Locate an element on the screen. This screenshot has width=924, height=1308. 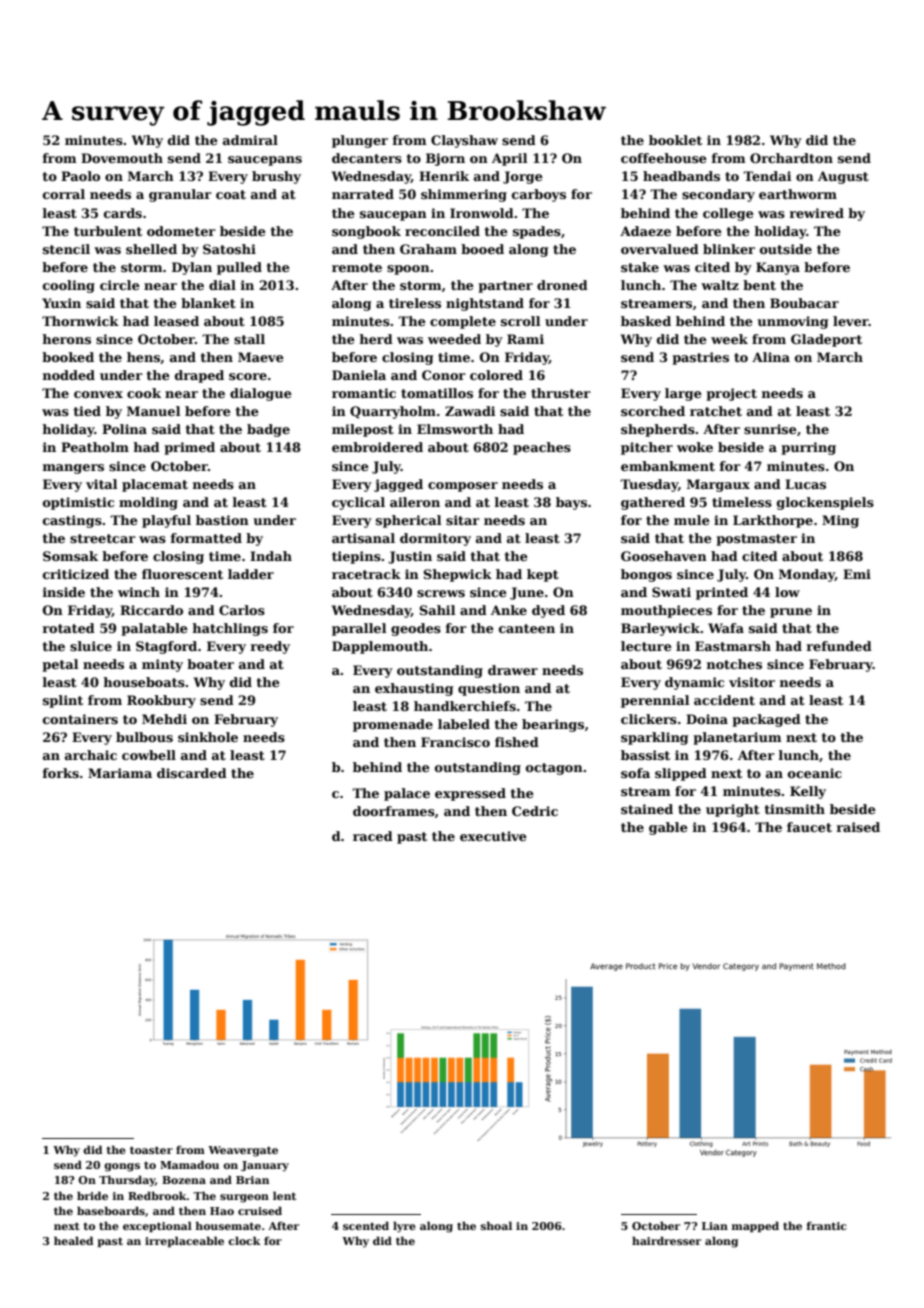
toaster is located at coordinates (151, 1150).
